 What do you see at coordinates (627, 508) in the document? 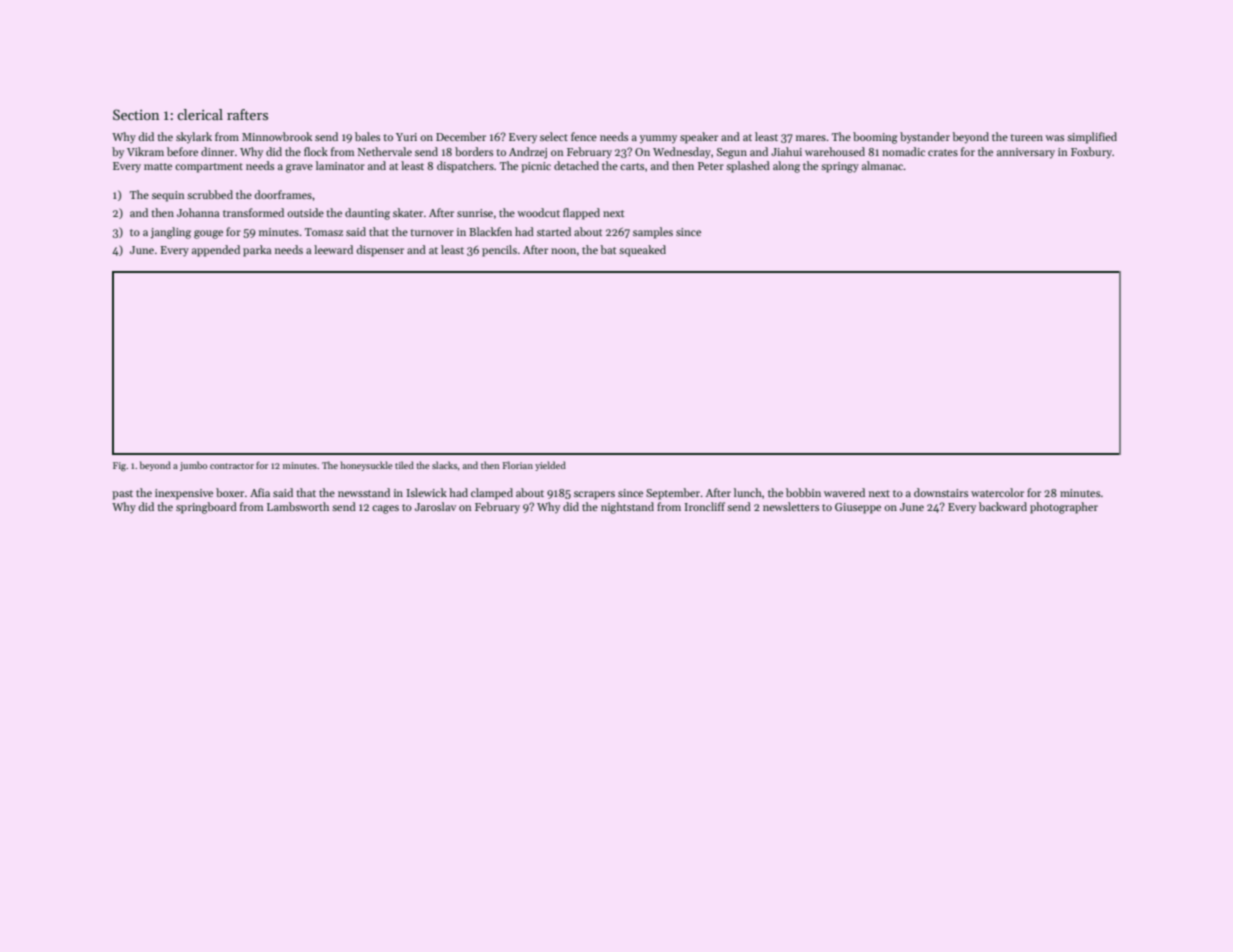
I see `nightstand` at bounding box center [627, 508].
